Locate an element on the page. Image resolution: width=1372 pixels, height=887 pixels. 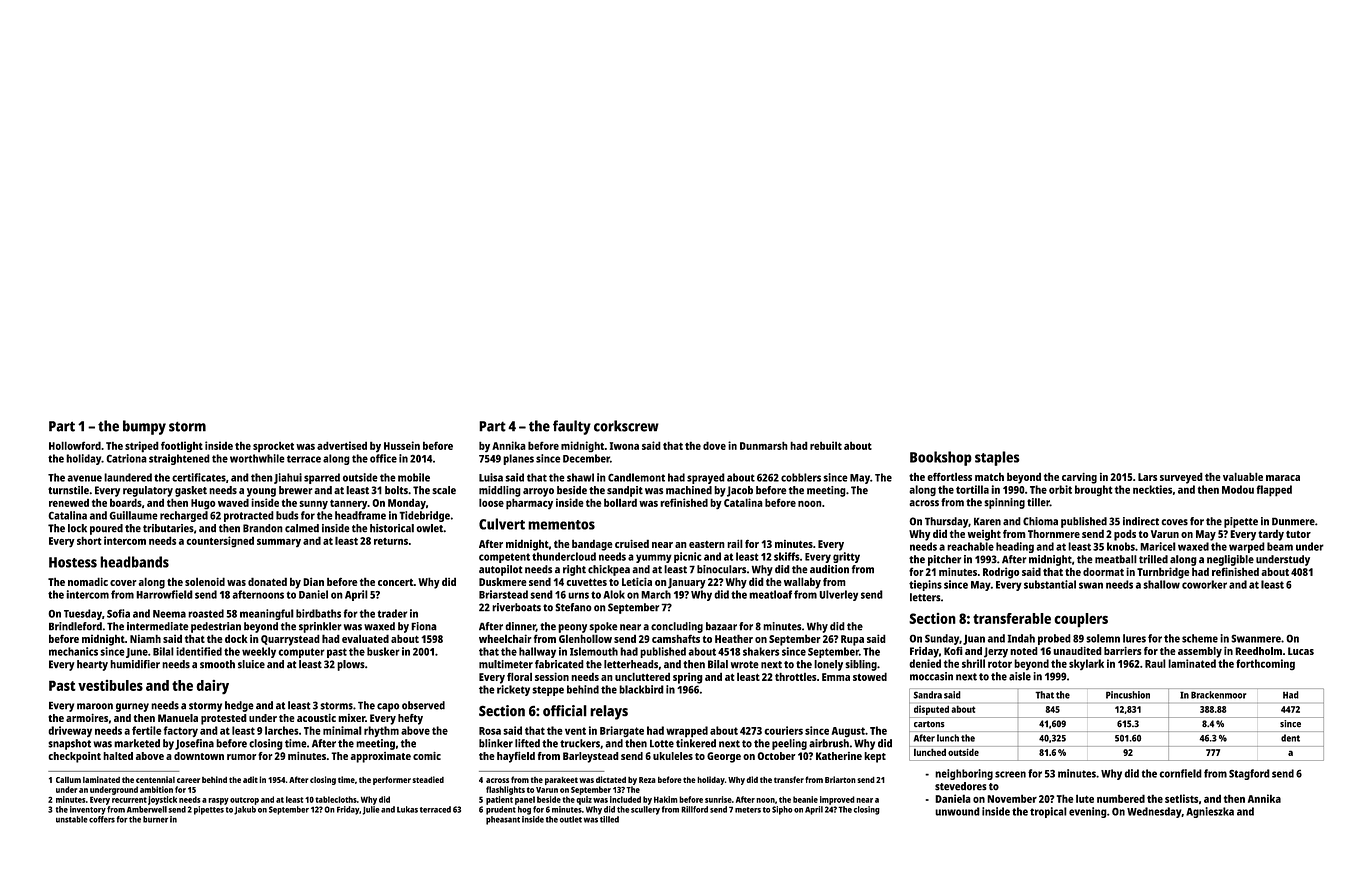
bumpy is located at coordinates (144, 427).
